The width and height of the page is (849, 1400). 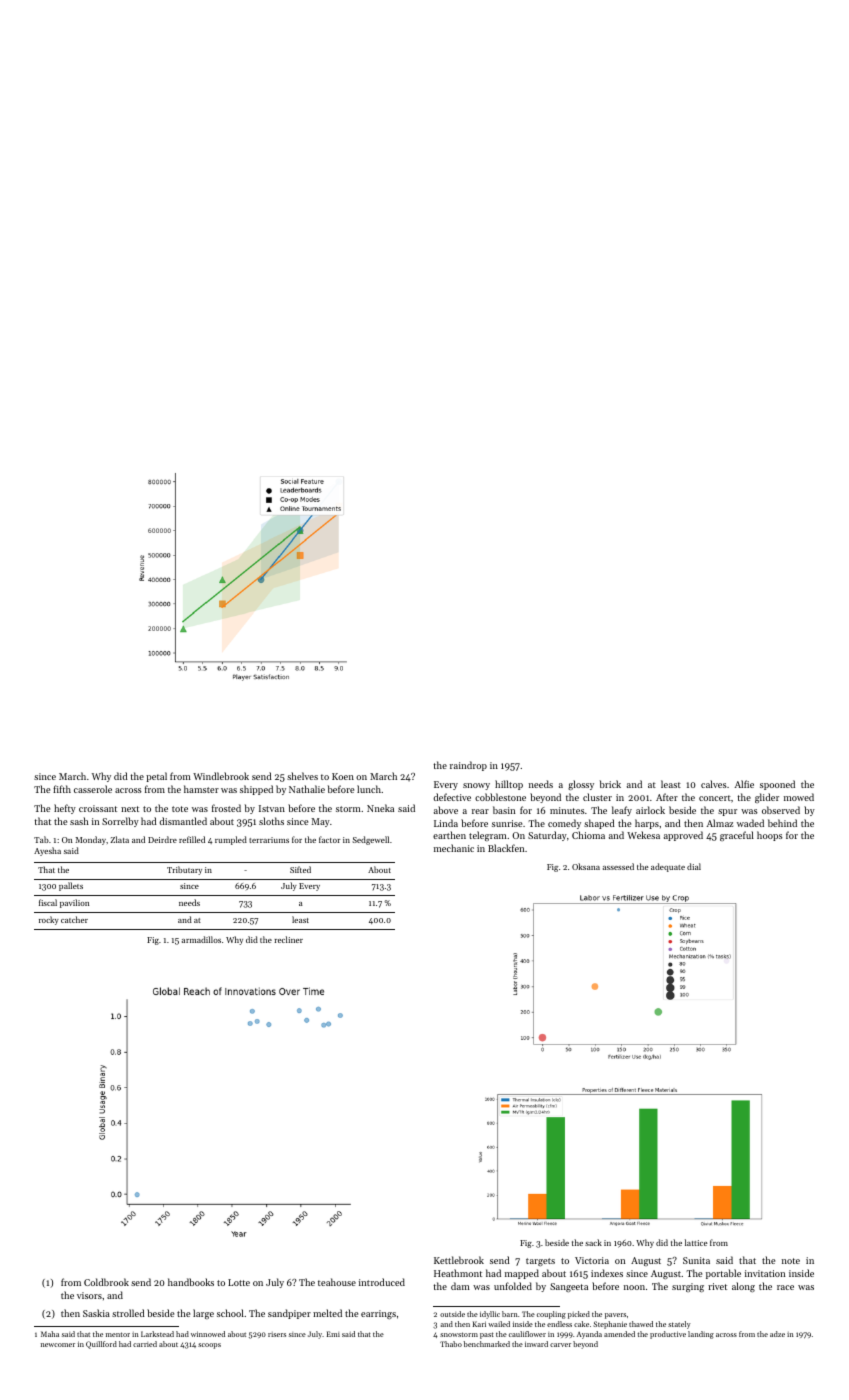 What do you see at coordinates (696, 1242) in the page?
I see `lattice` at bounding box center [696, 1242].
